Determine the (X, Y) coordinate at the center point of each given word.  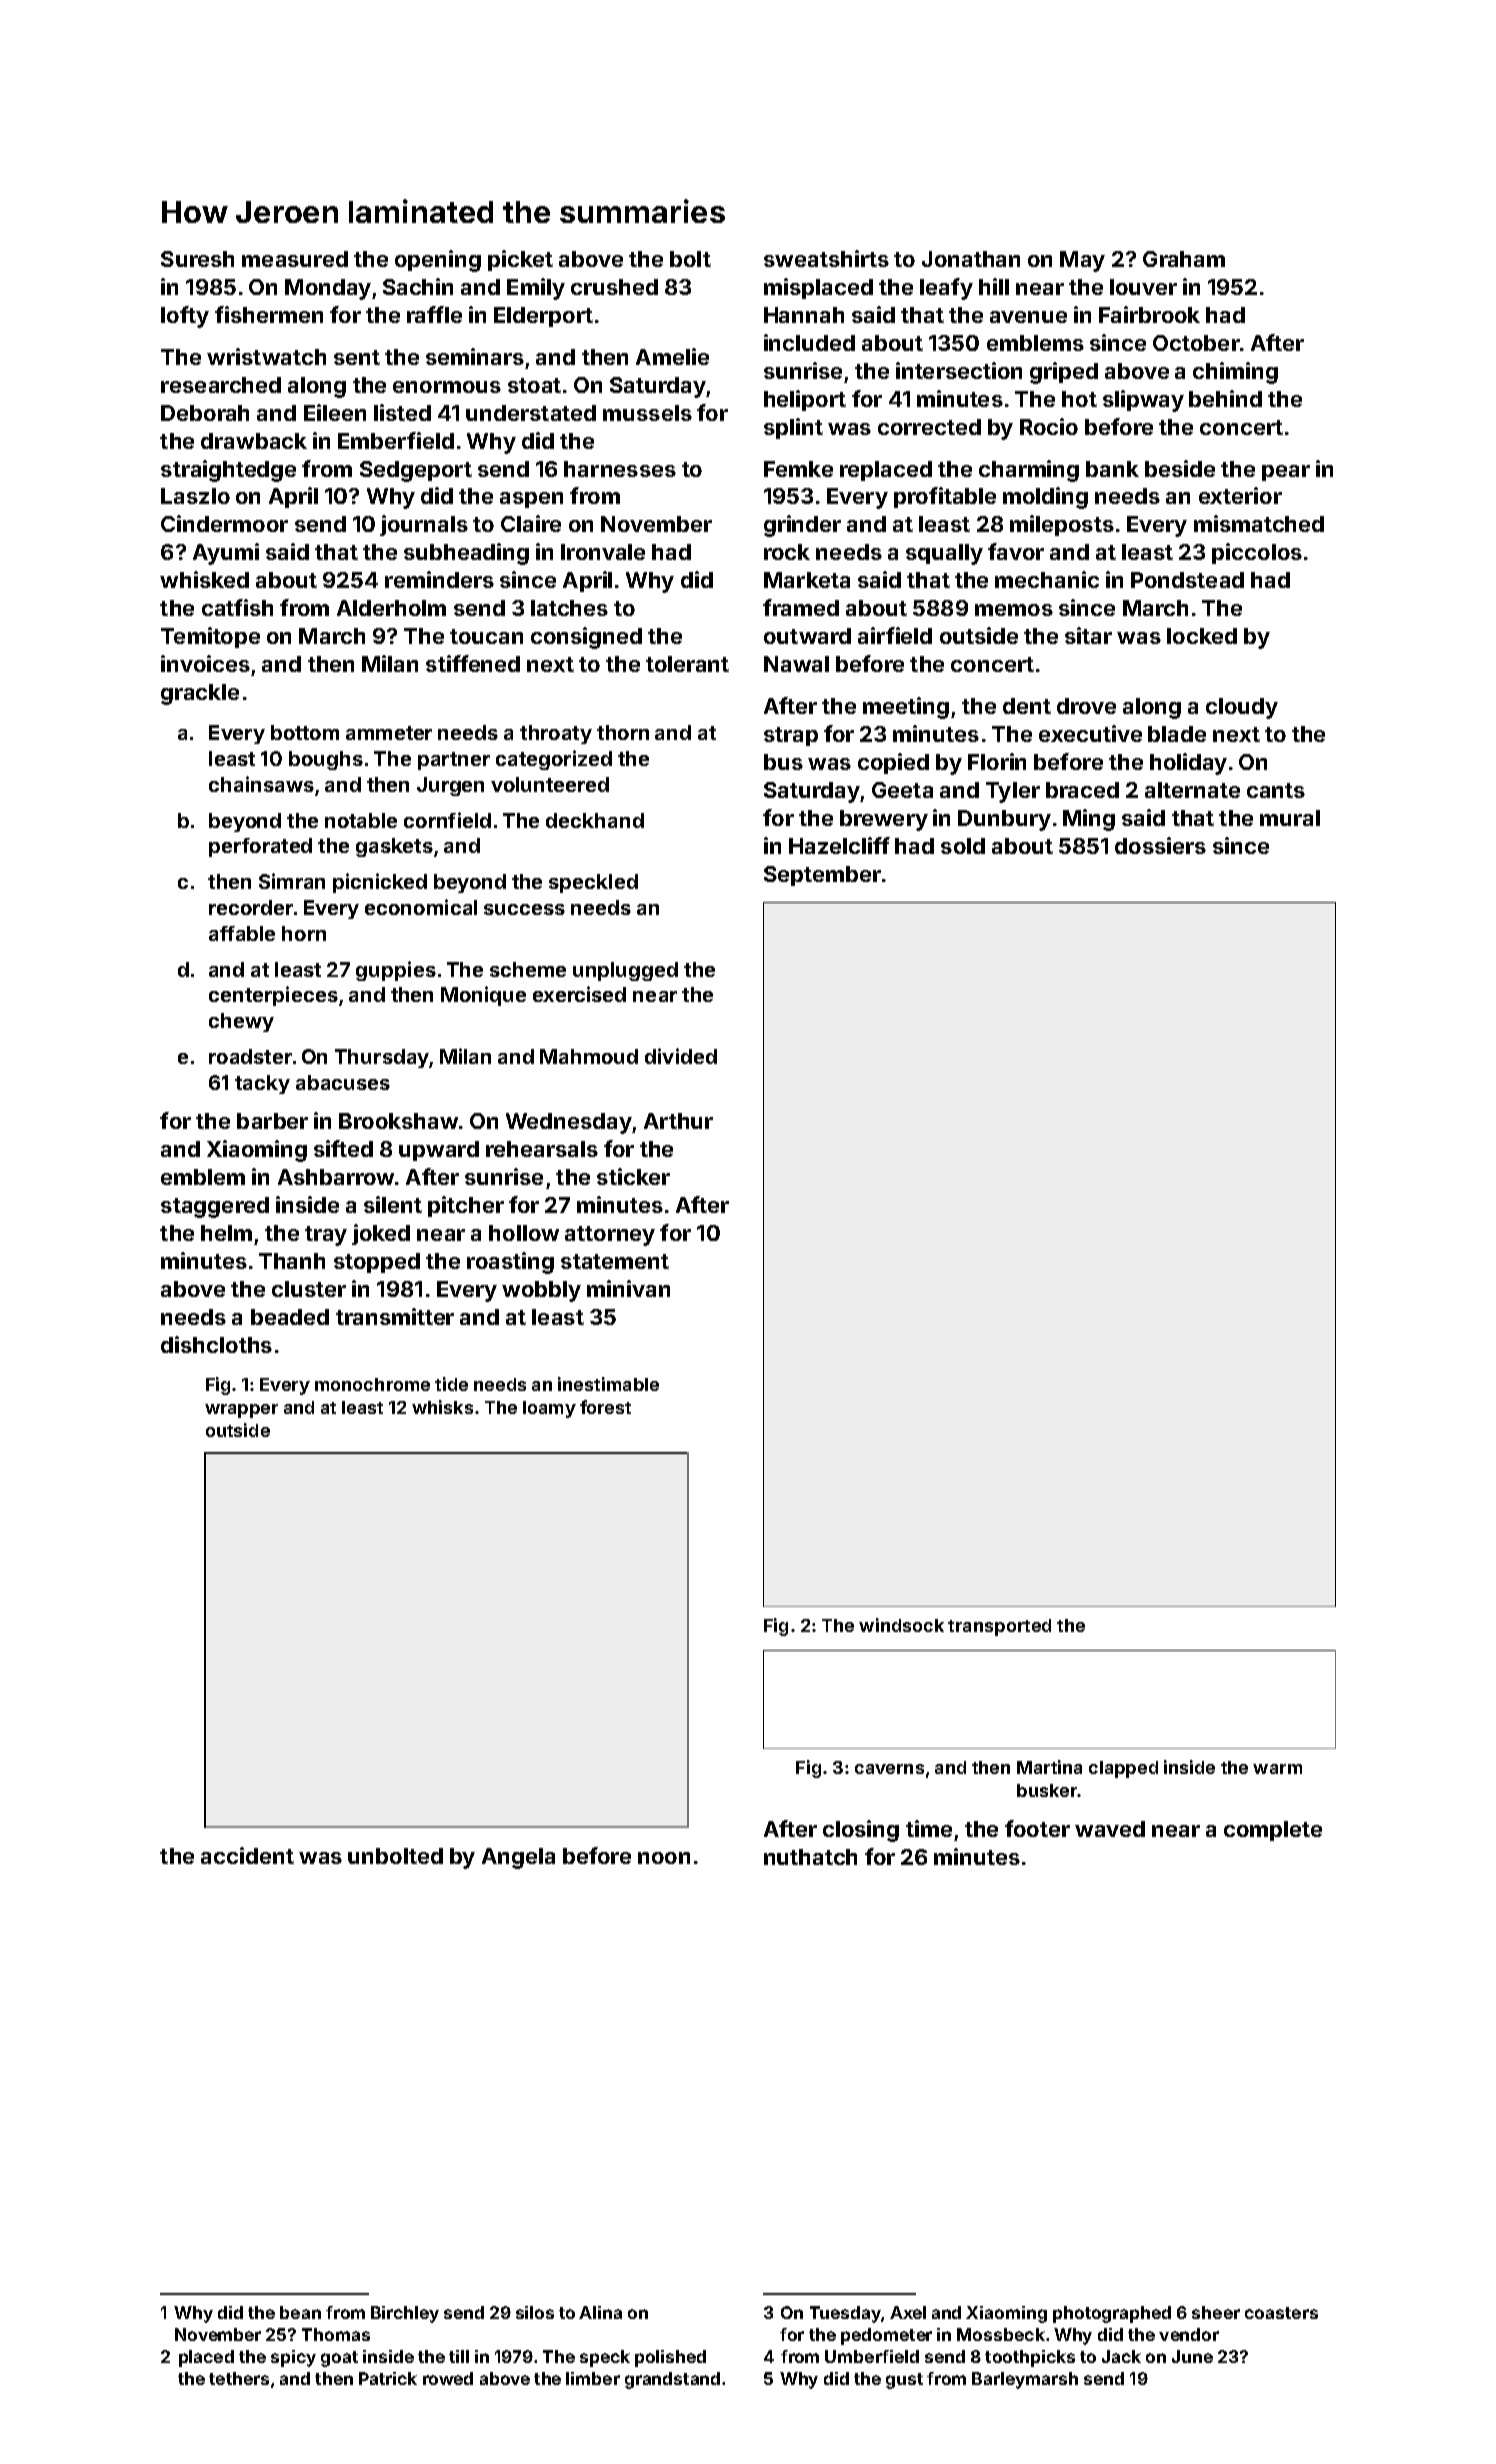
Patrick (388, 2378)
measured (295, 259)
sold (963, 846)
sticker (633, 1176)
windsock (901, 1625)
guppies (396, 971)
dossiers (1160, 845)
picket (520, 260)
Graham (1184, 259)
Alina (600, 2312)
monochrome (372, 1384)
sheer (1216, 2312)
